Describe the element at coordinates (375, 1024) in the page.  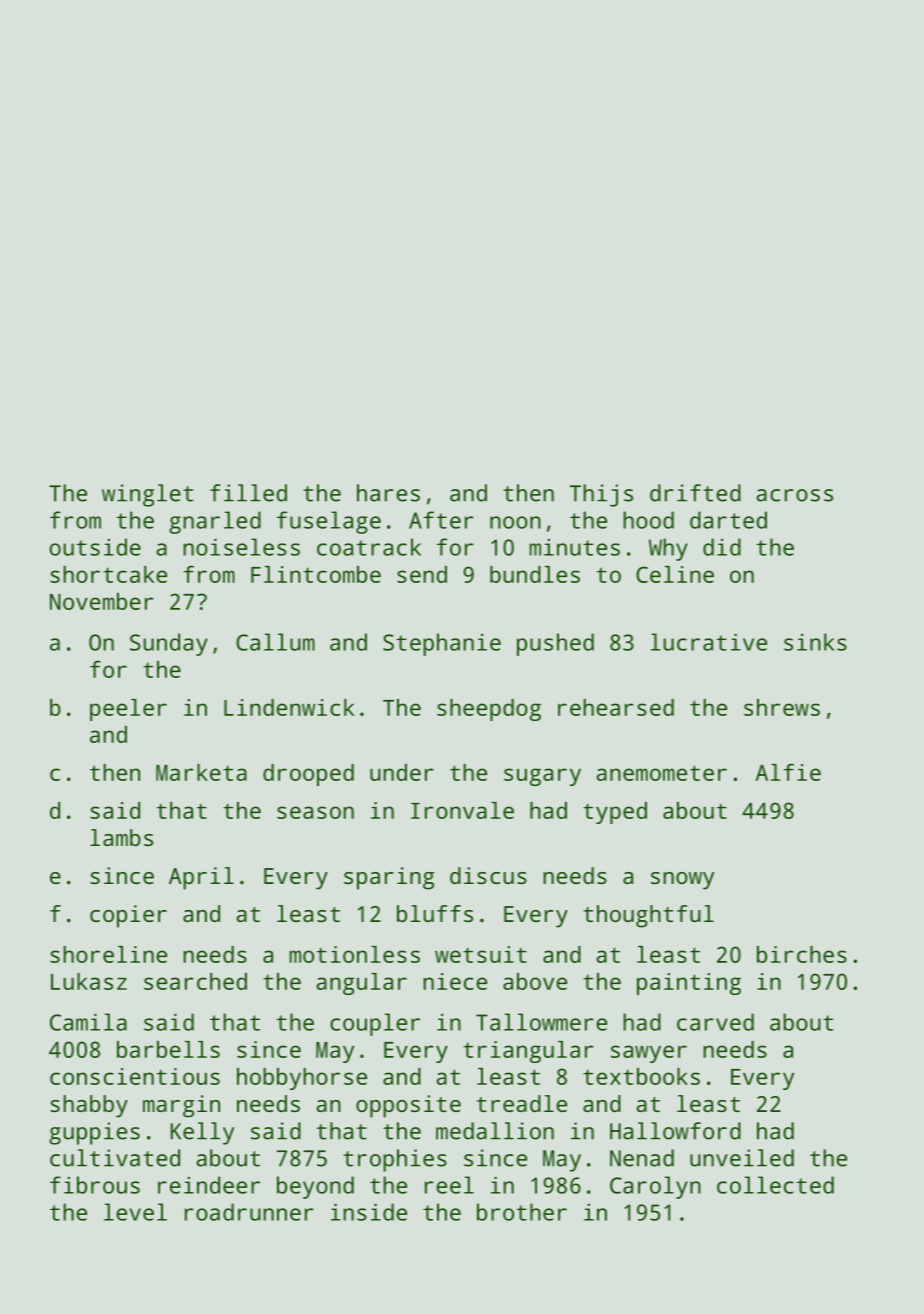
I see `coupler` at that location.
